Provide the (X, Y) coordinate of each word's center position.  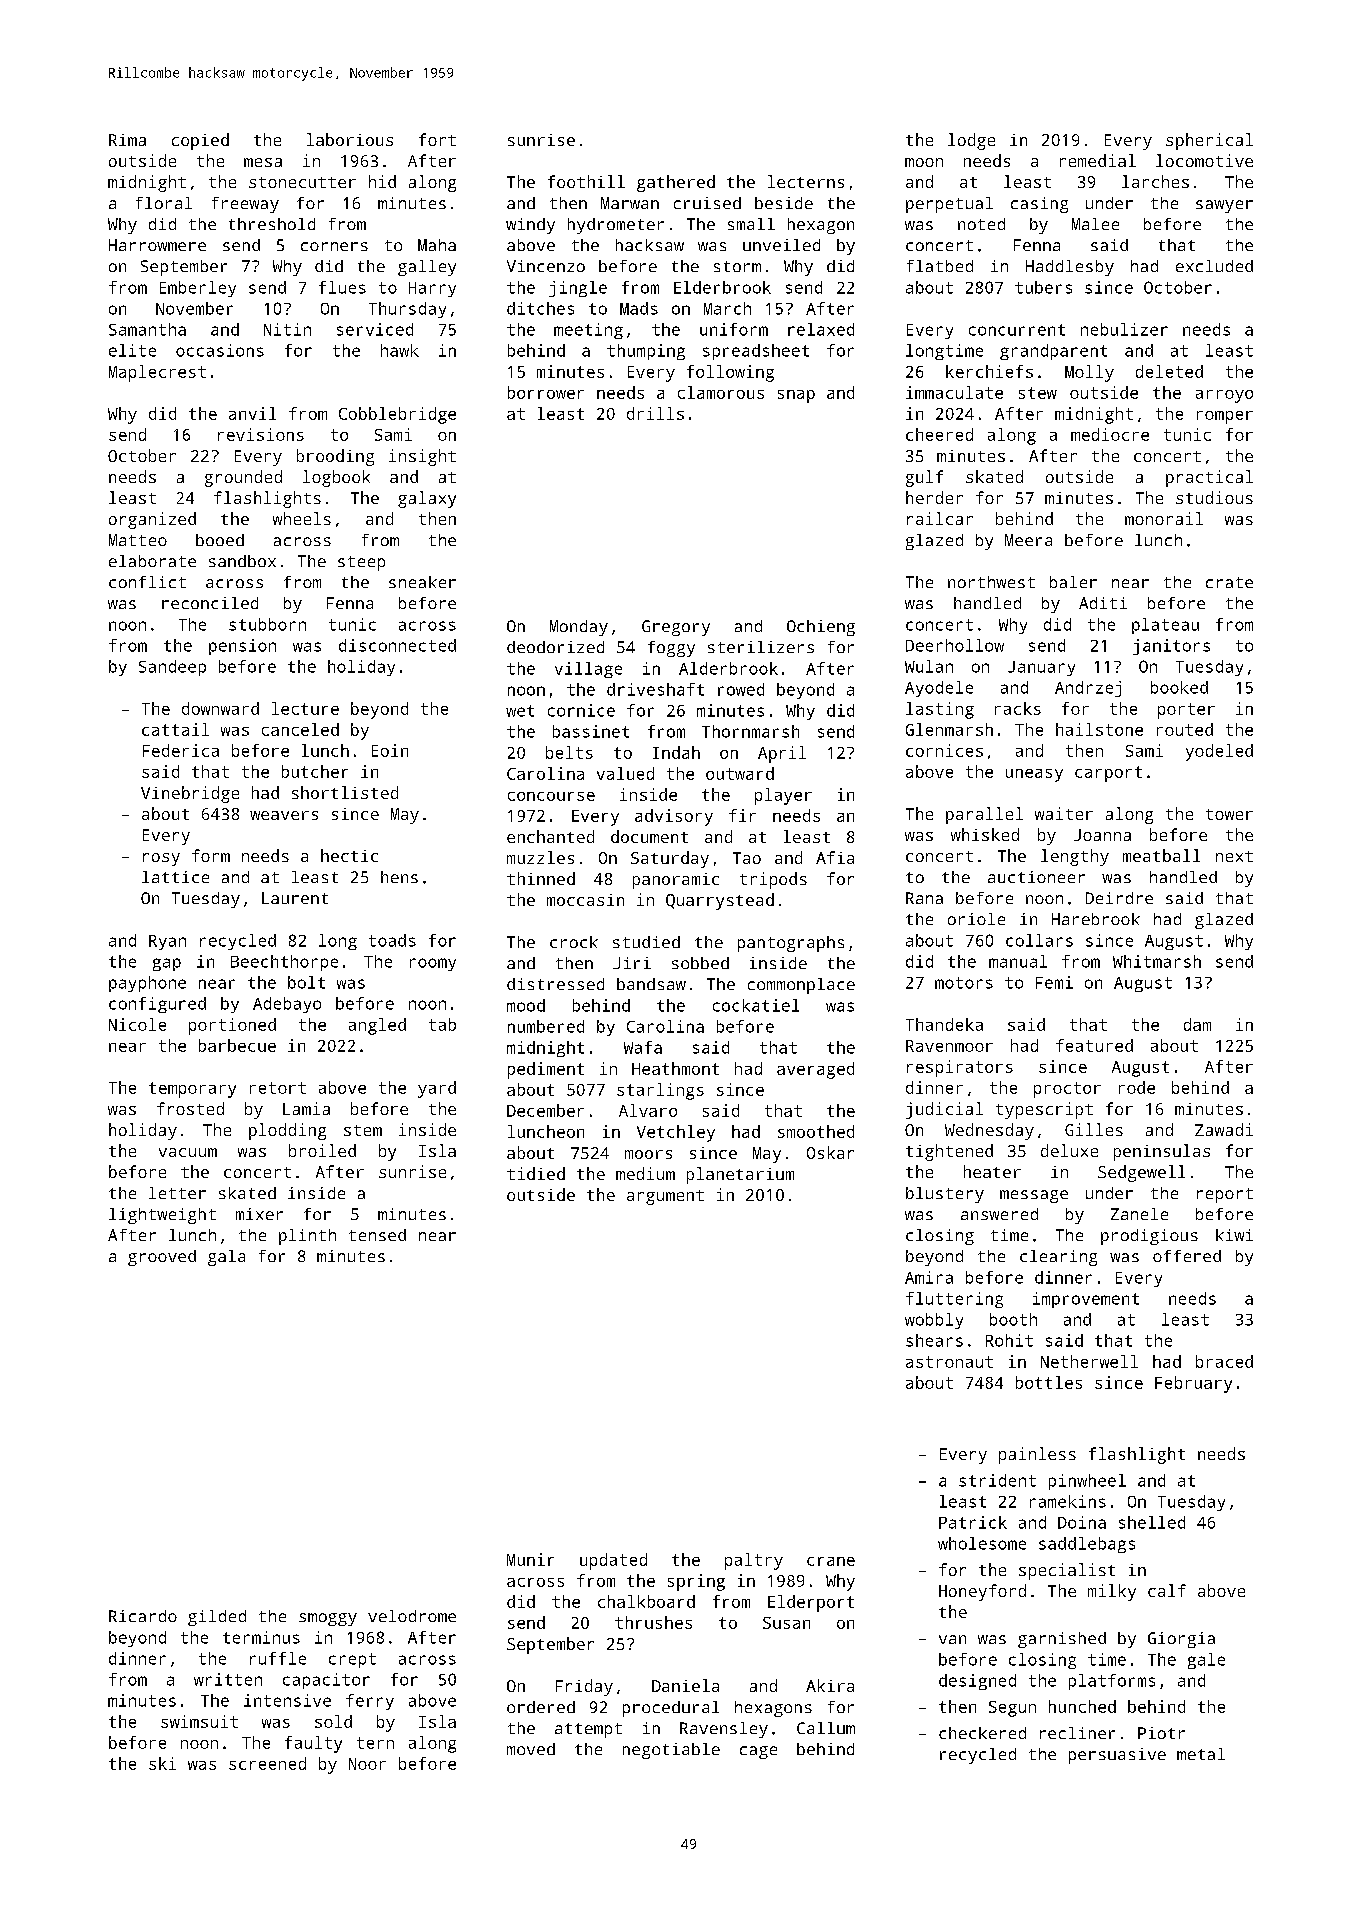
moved (531, 1749)
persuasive (1117, 1756)
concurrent (1017, 330)
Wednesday (989, 1131)
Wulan (929, 666)
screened (267, 1763)
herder (934, 497)
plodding (287, 1131)
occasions (220, 350)
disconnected (397, 645)
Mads (639, 308)
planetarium (740, 1175)
